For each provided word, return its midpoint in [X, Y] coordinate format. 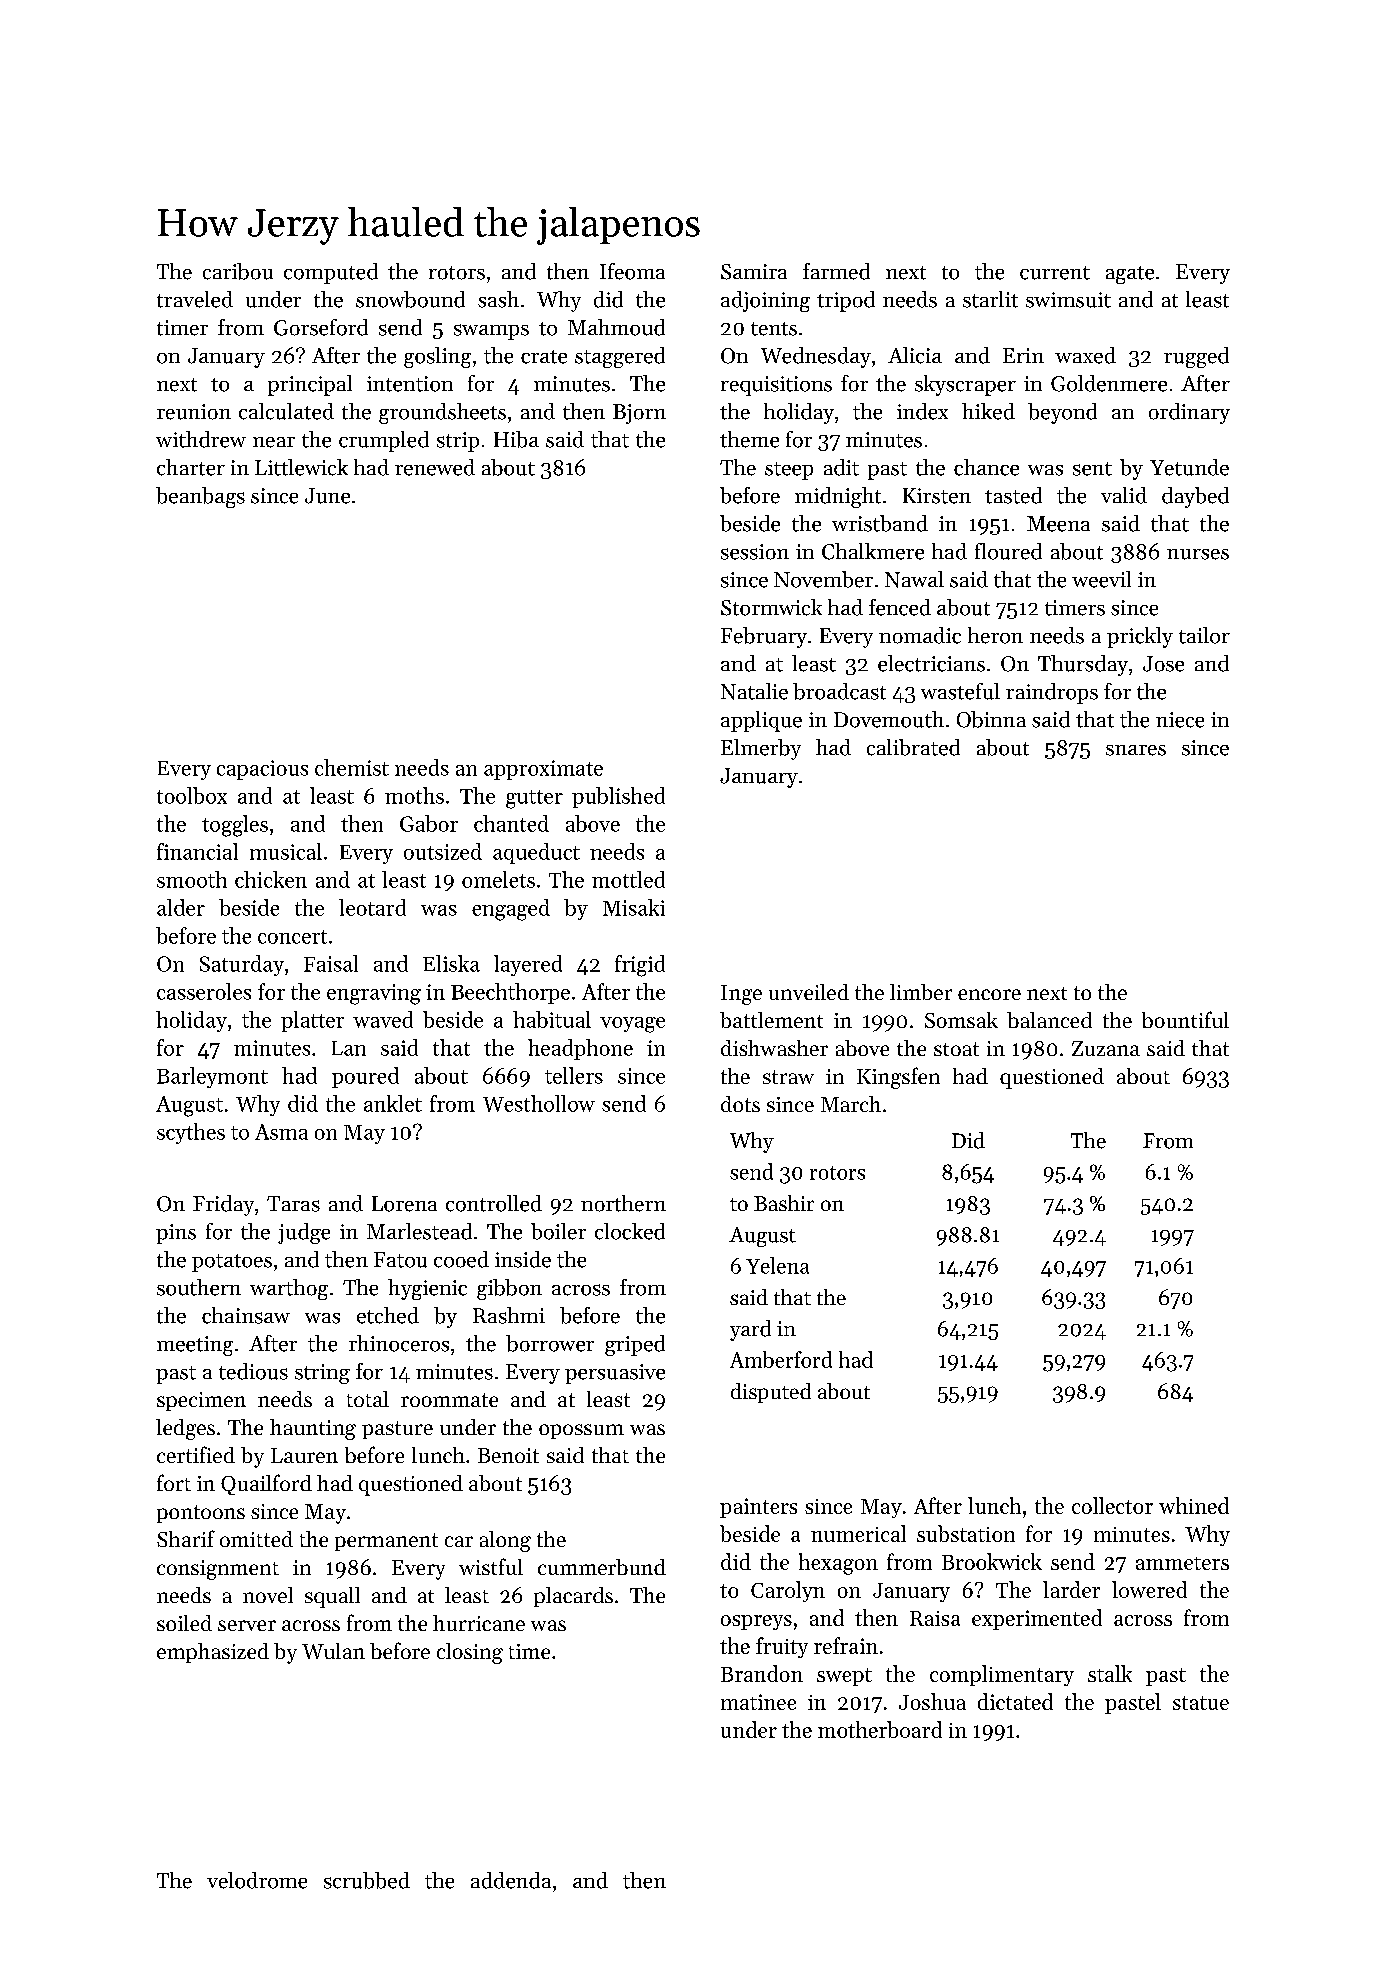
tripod [846, 301]
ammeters [1182, 1563]
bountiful [1185, 1019]
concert [292, 937]
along [505, 1541]
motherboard [880, 1729]
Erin [1023, 355]
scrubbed [367, 1880]
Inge [741, 995]
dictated [1015, 1701]
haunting [313, 1429]
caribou [238, 271]
